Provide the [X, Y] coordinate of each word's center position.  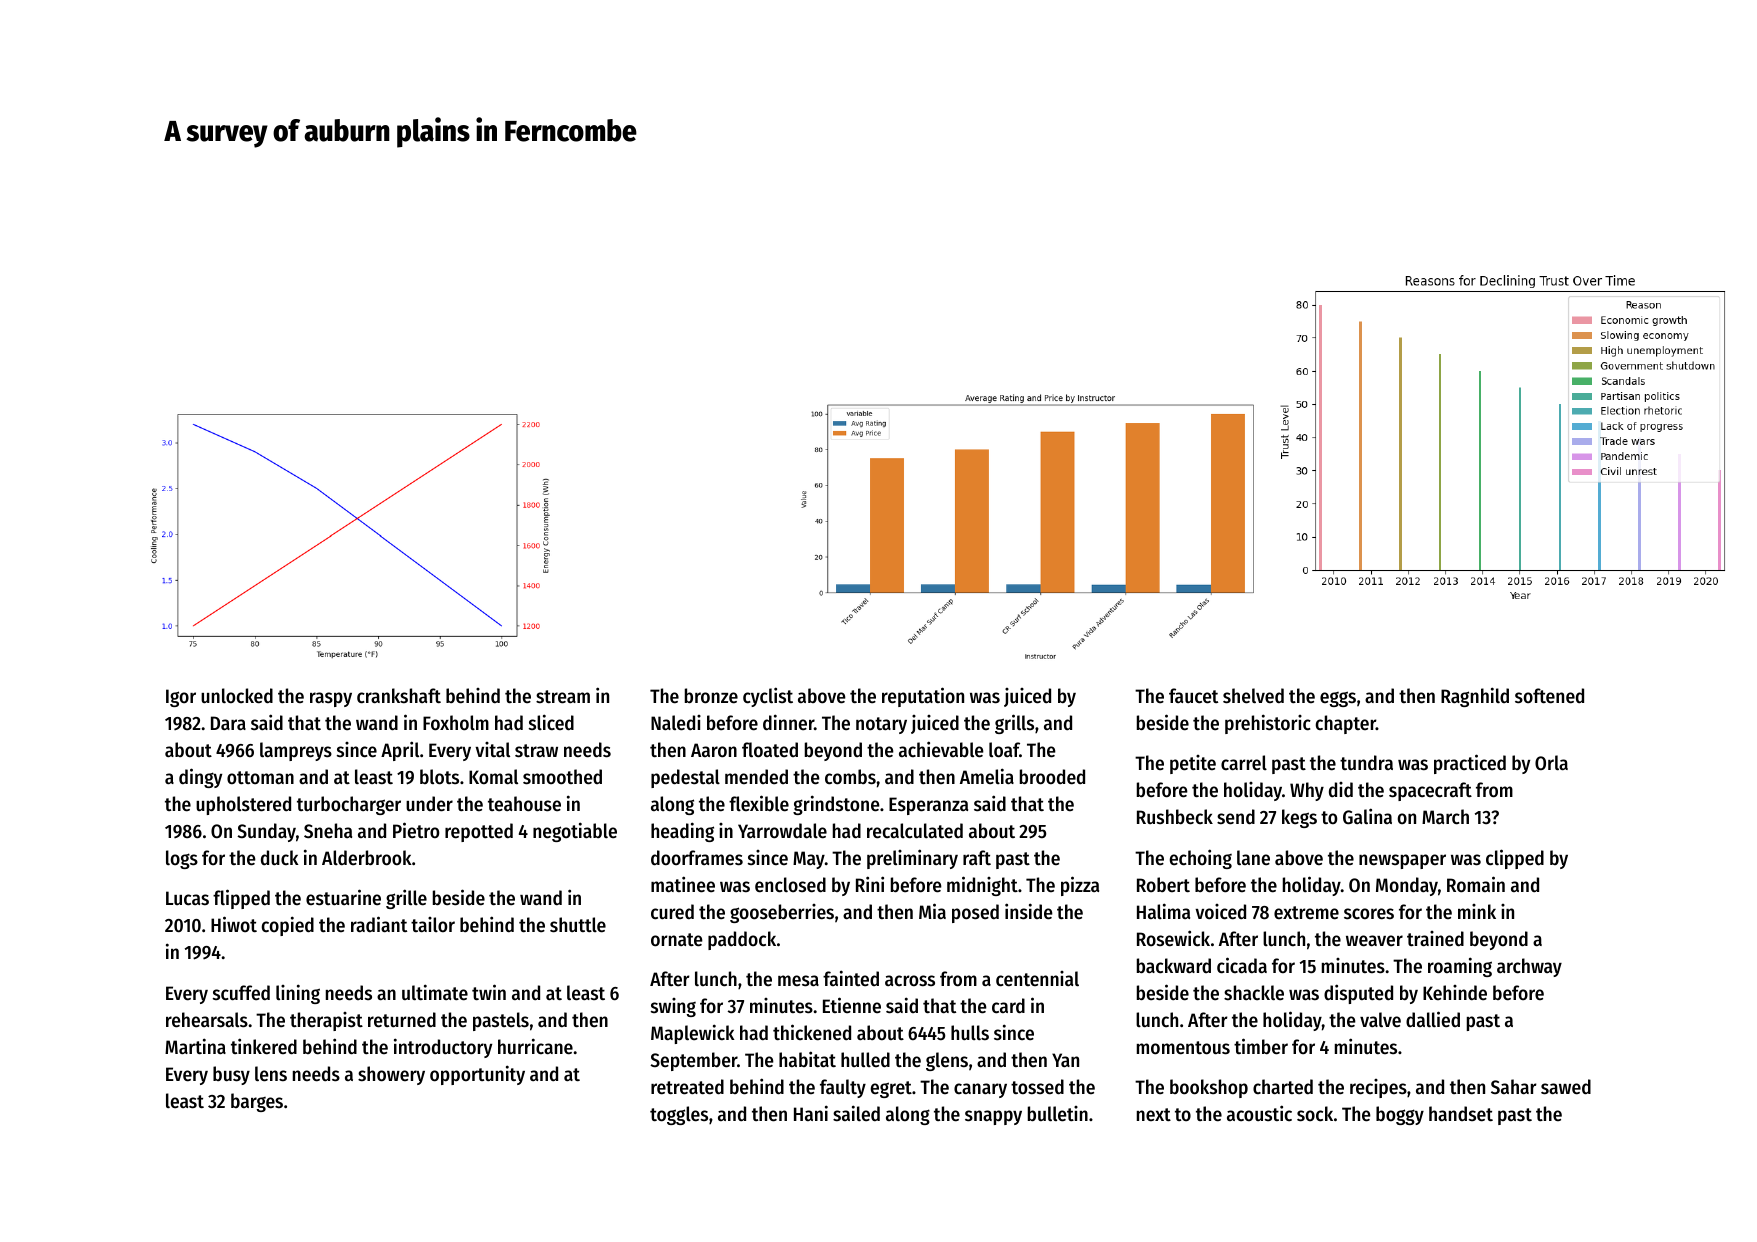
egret [891, 1089]
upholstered [243, 805]
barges [257, 1102]
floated [770, 750]
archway [1529, 967]
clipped [1515, 859]
